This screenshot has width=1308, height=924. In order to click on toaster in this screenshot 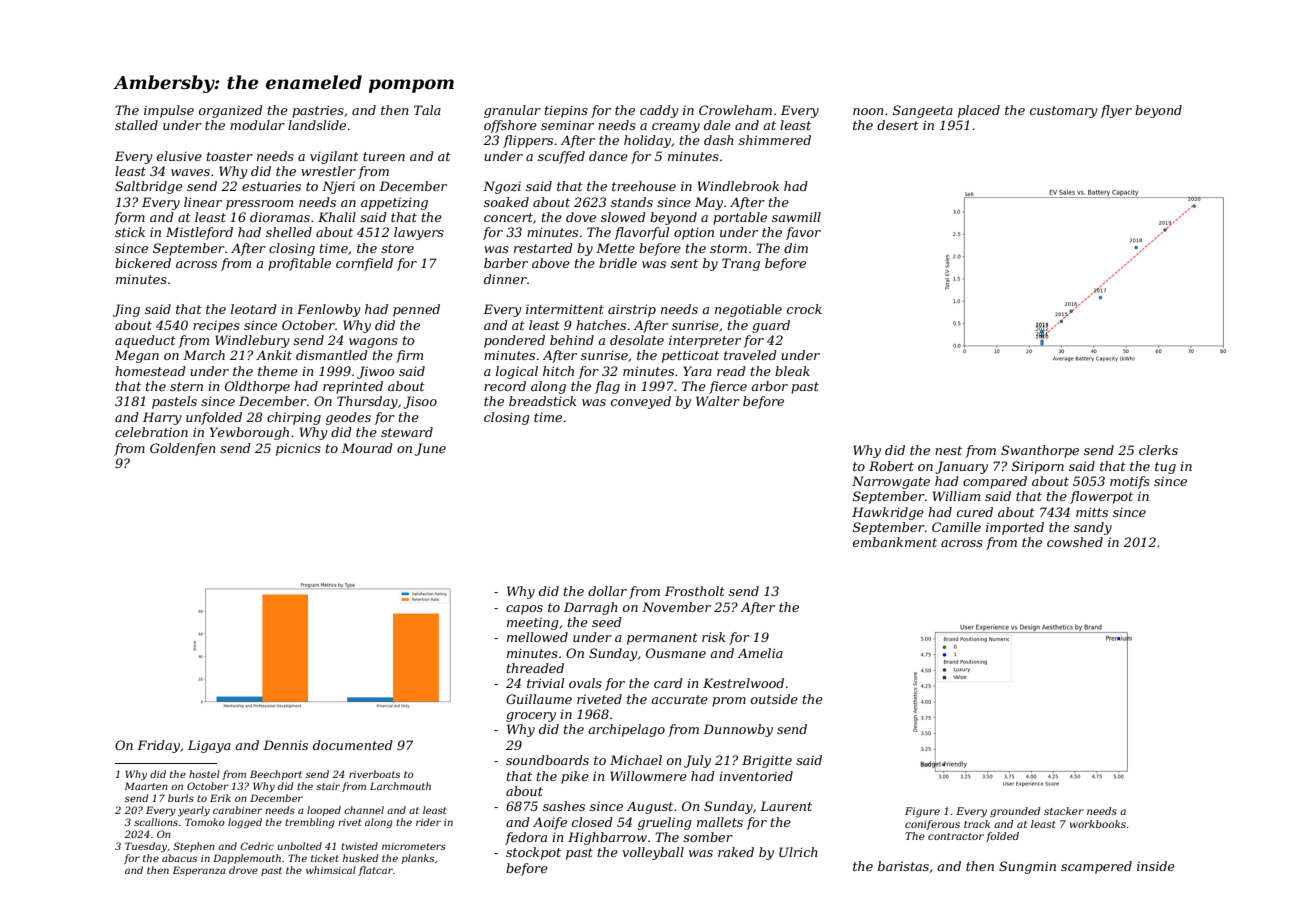, I will do `click(230, 156)`.
